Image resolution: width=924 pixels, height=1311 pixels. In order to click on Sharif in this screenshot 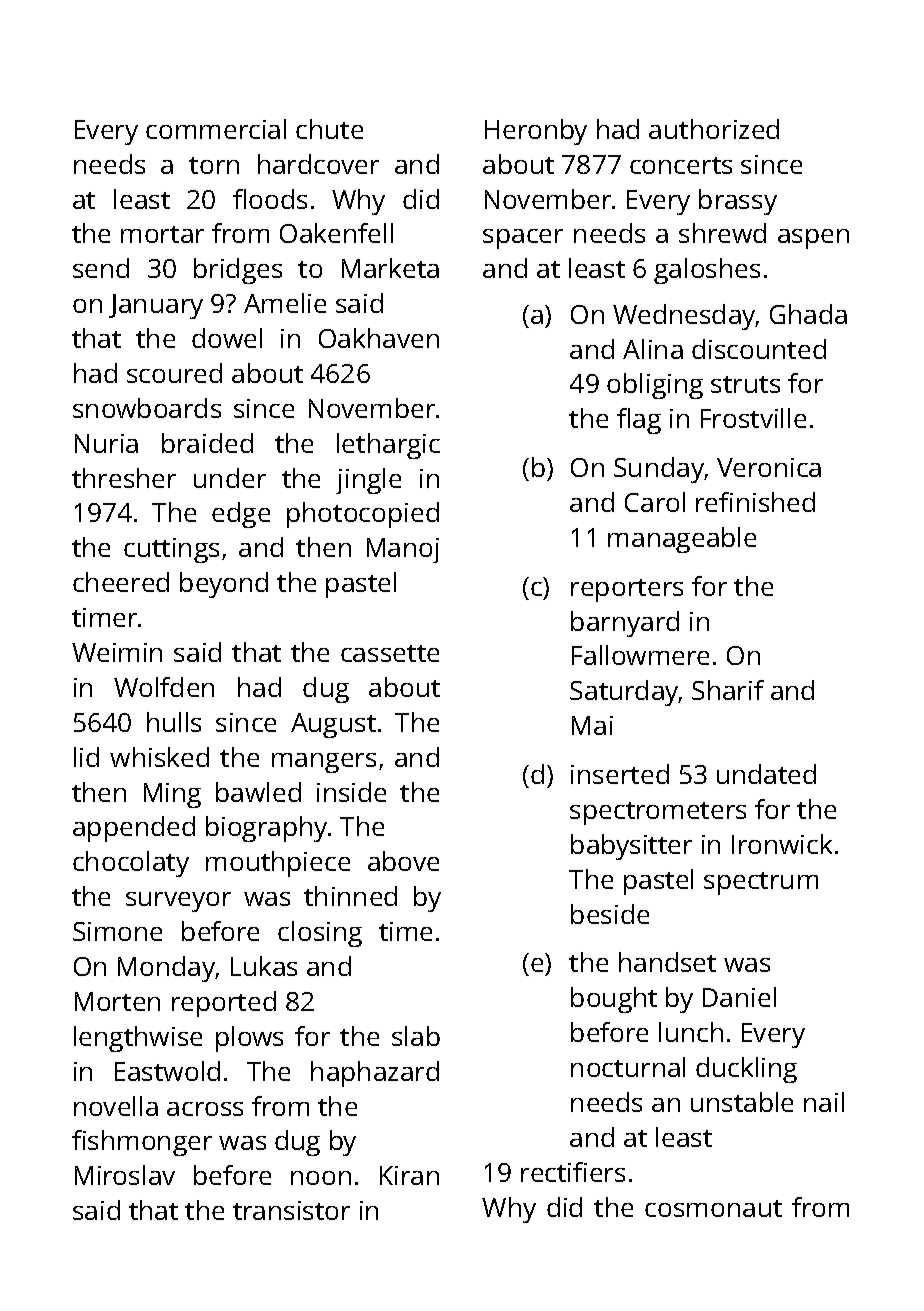, I will do `click(728, 690)`.
